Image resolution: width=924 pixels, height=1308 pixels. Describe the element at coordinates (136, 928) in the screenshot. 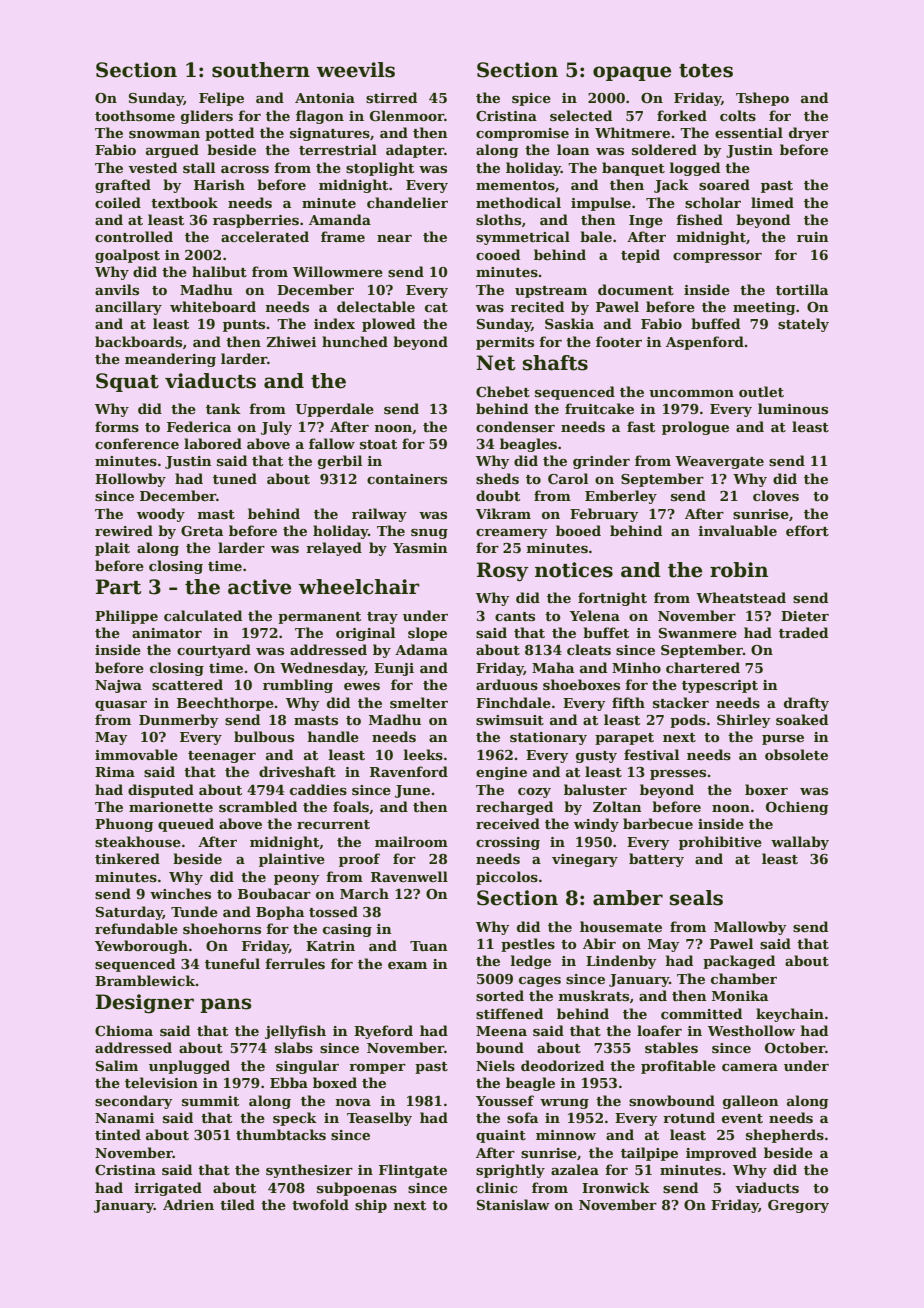

I see `refundable` at that location.
